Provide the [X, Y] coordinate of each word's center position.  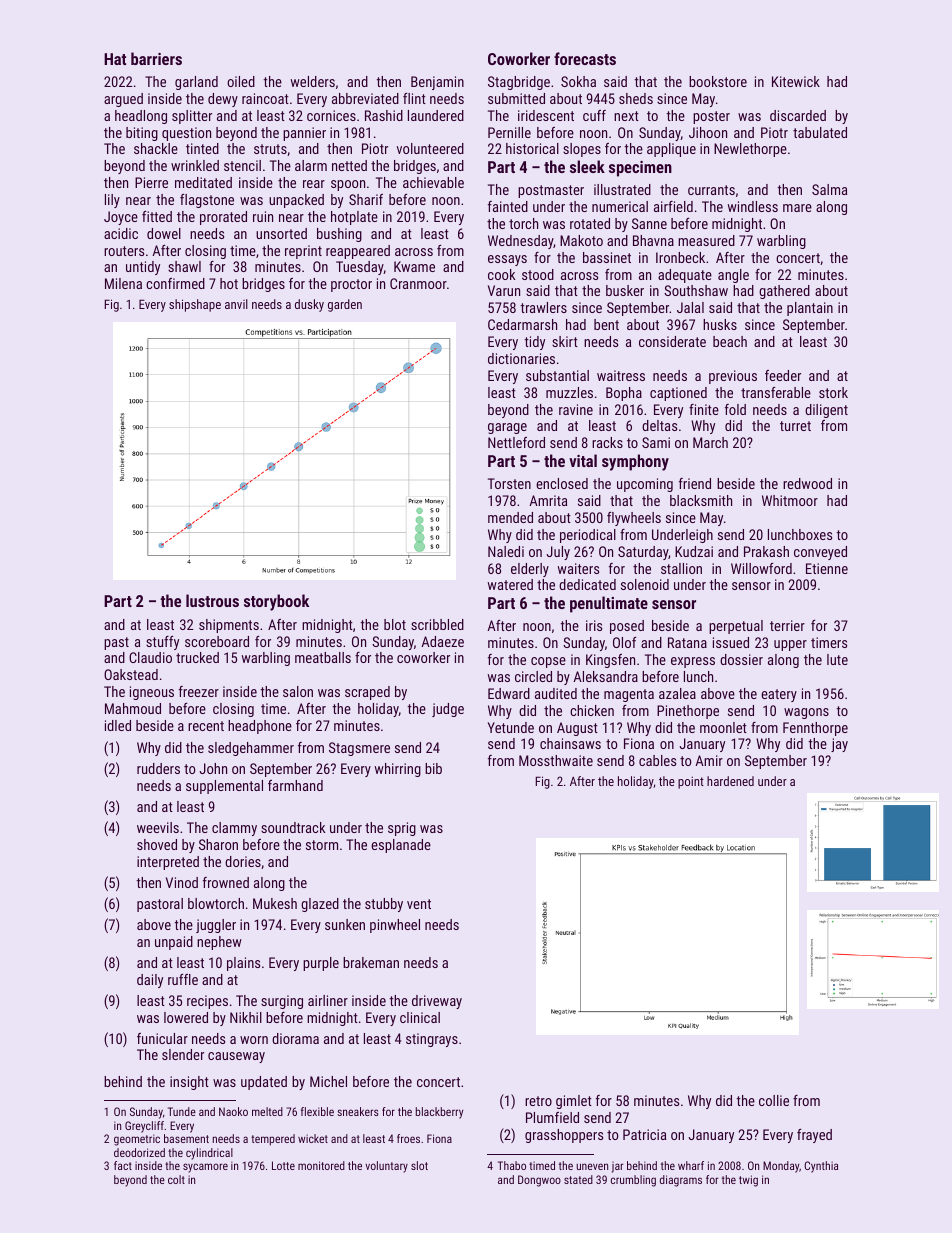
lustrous [212, 600]
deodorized [139, 1152]
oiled [241, 81]
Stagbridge [519, 83]
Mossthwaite [556, 760]
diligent [826, 411]
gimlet [574, 1102]
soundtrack [293, 827]
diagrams [681, 1181]
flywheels [634, 519]
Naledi [506, 551]
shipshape [195, 305]
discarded [798, 115]
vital [583, 460]
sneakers [358, 1111]
